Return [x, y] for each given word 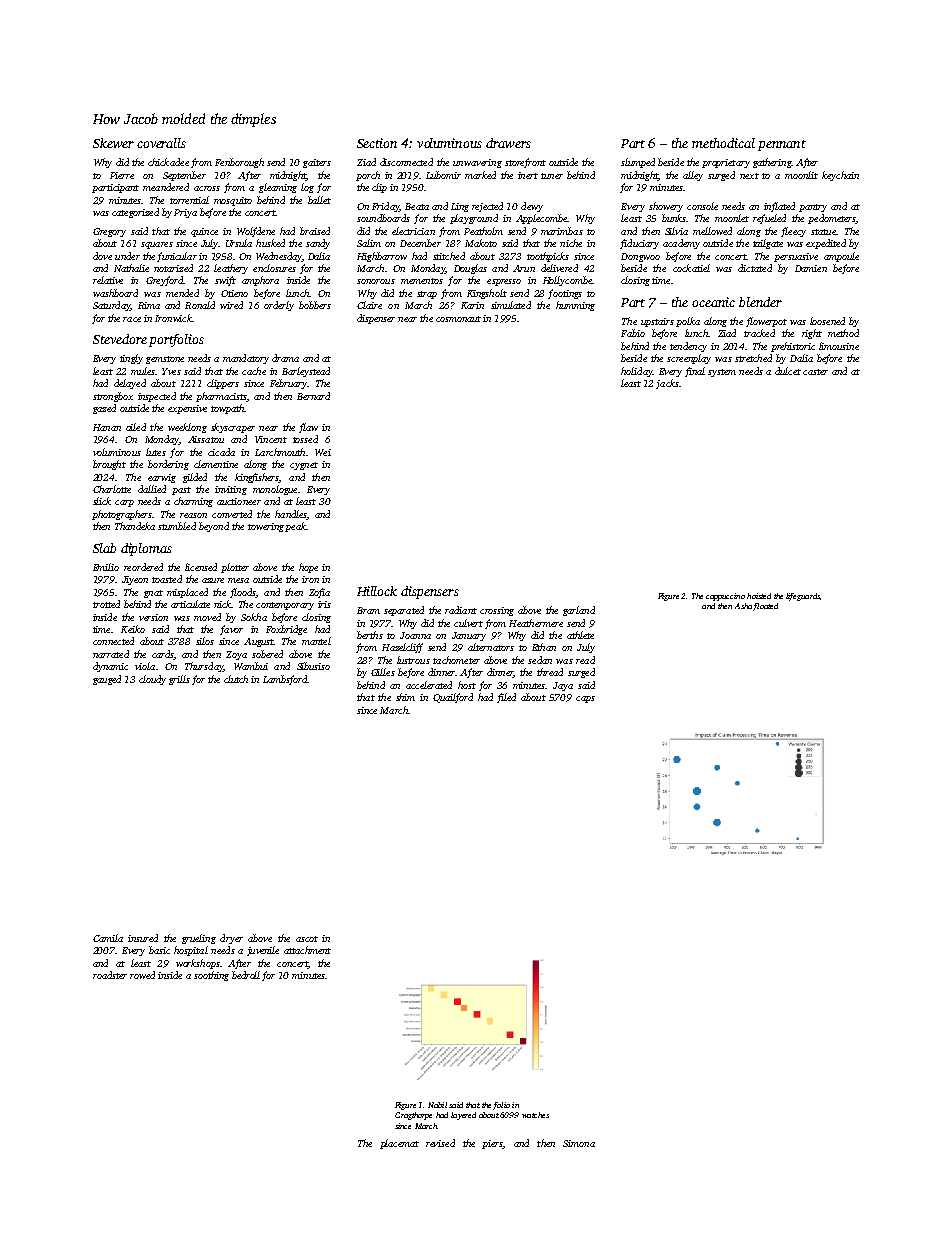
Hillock [377, 591]
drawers [508, 143]
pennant [782, 145]
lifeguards [803, 597]
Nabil [437, 1105]
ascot [307, 939]
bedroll [246, 975]
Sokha [254, 617]
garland [579, 611]
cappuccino [725, 597]
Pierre [122, 175]
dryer [231, 939]
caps [585, 699]
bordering [168, 465]
